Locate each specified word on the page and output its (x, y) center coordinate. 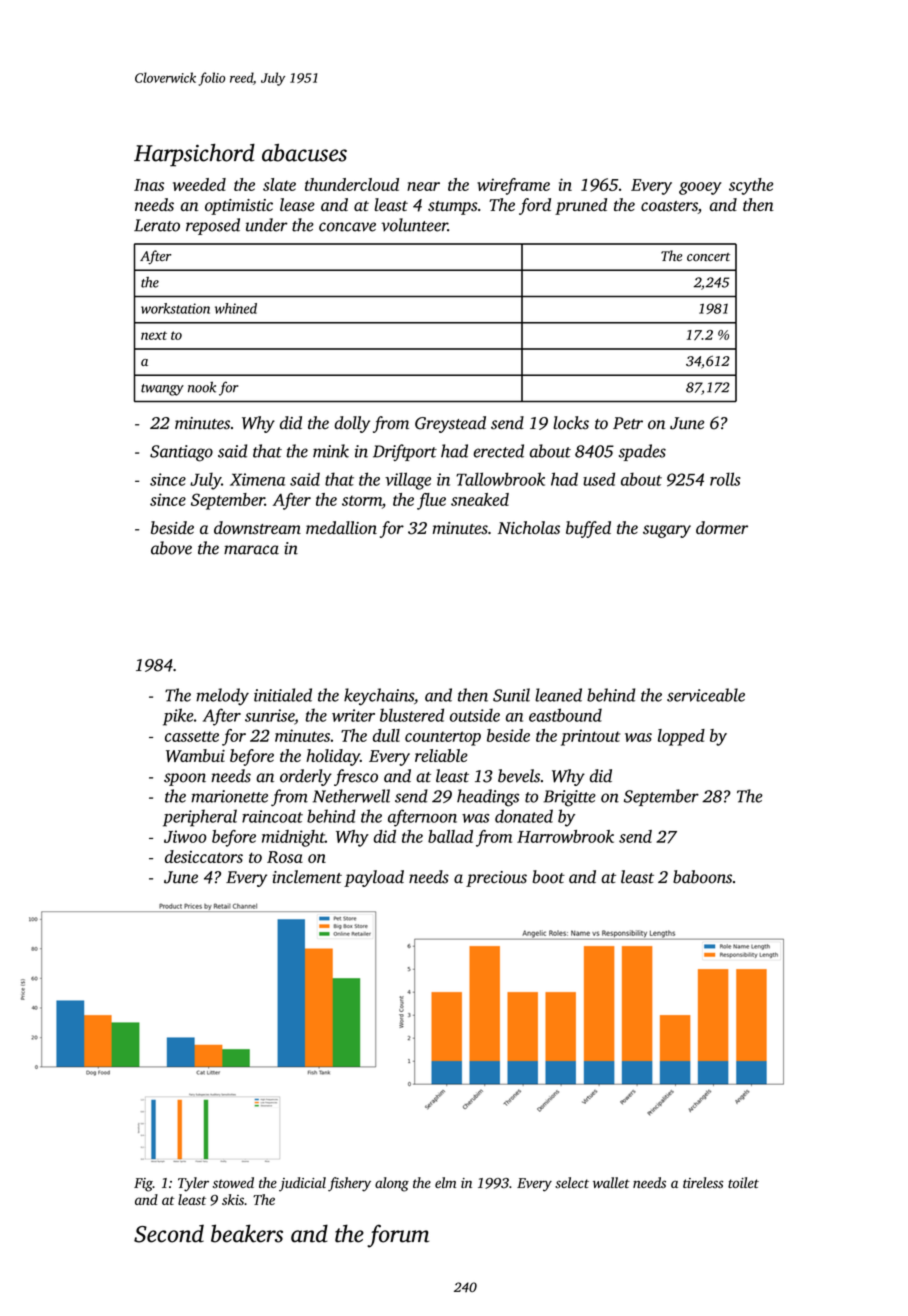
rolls (725, 479)
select (572, 1182)
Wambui (195, 755)
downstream (257, 528)
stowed (233, 1182)
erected (498, 451)
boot (548, 877)
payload (374, 878)
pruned (581, 206)
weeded (199, 184)
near (423, 186)
